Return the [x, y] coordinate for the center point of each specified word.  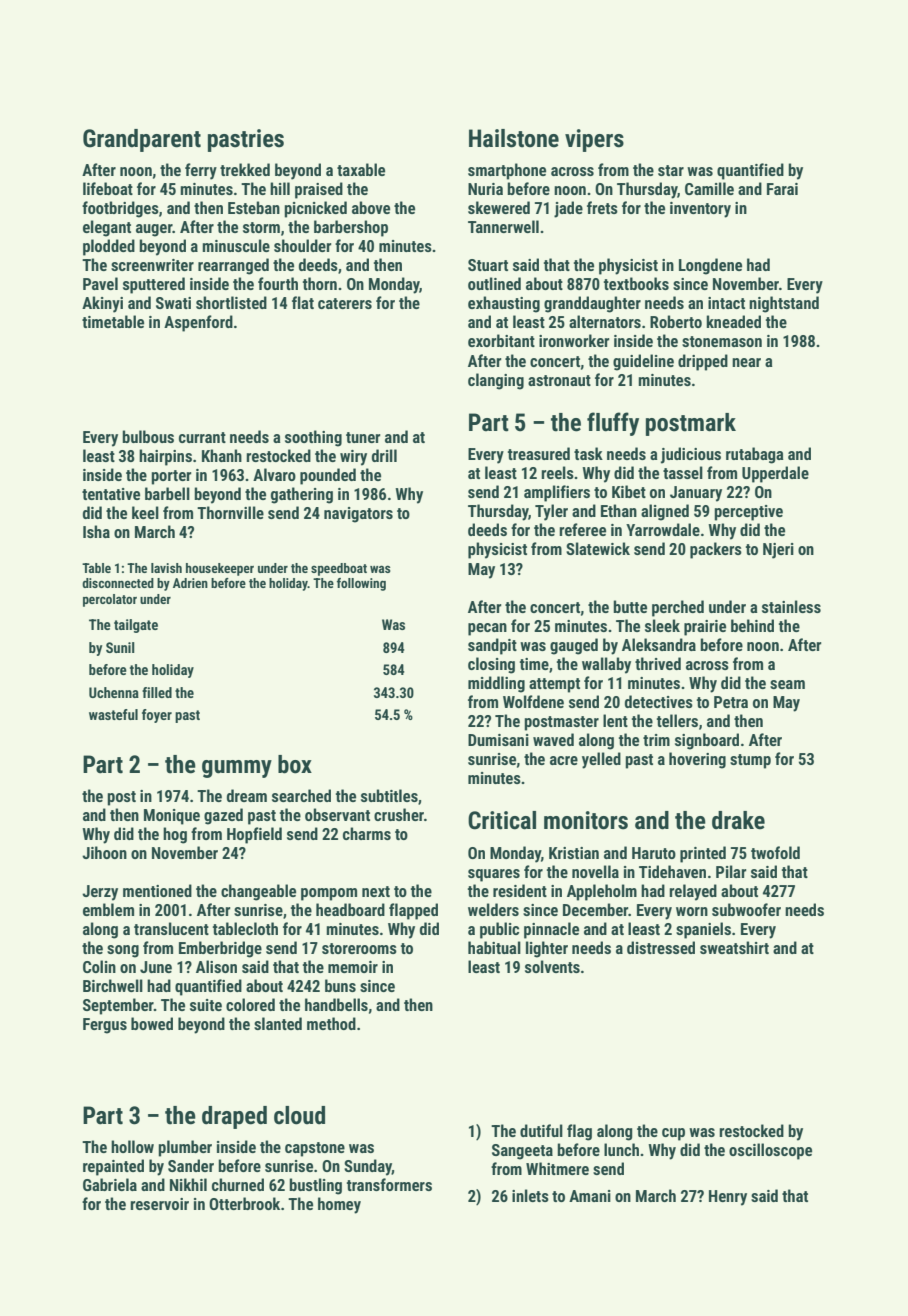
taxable [361, 169]
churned [238, 1184]
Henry [728, 1198]
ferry [201, 171]
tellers [677, 720]
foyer [157, 716]
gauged [574, 646]
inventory [700, 210]
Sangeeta [522, 1152]
